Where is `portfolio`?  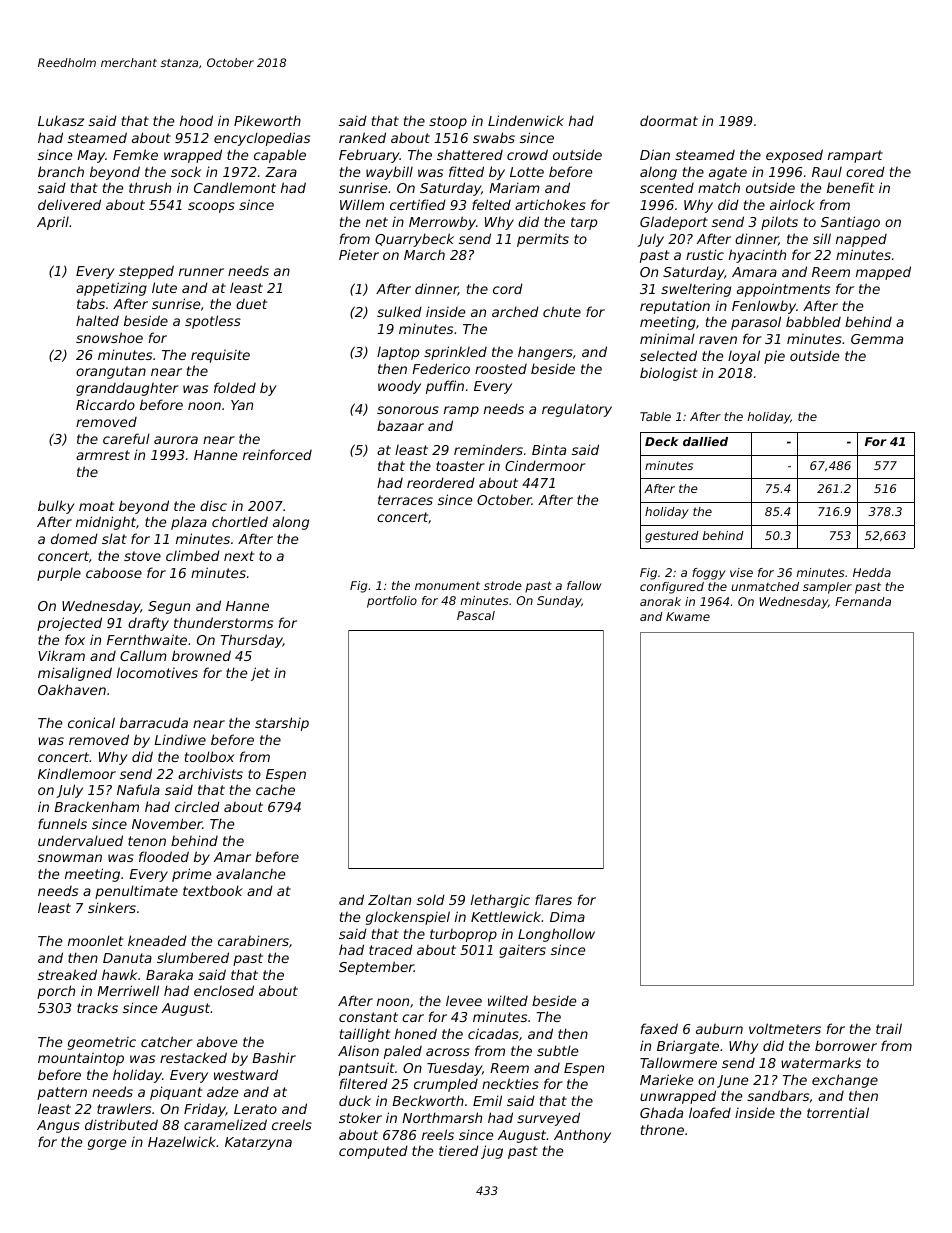
portfolio is located at coordinates (392, 602).
